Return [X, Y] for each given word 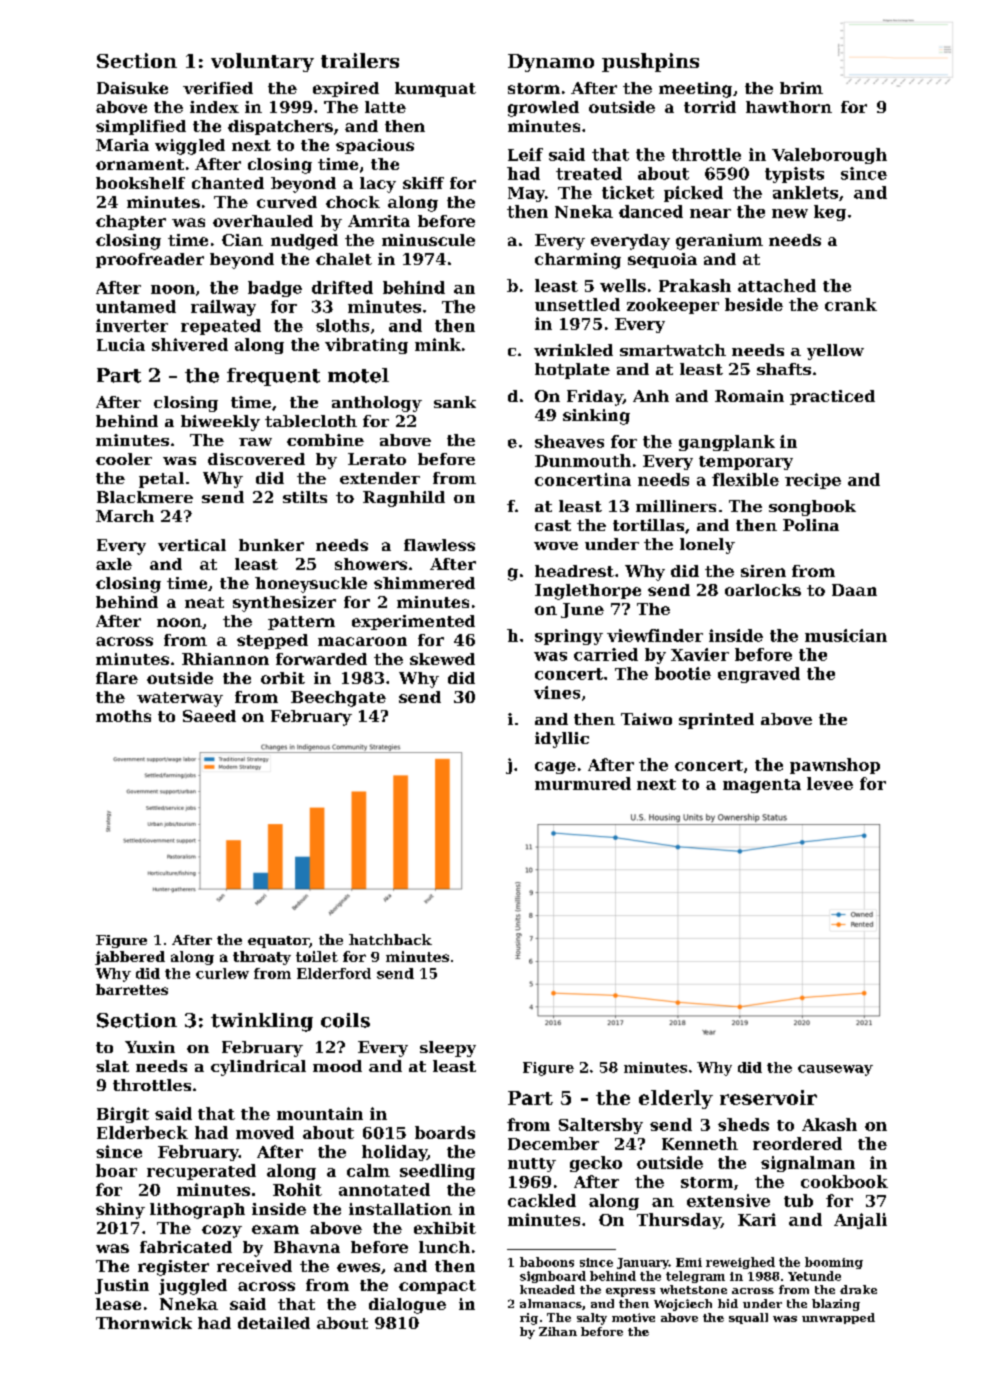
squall [748, 1318]
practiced [832, 397]
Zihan [558, 1331]
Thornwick [144, 1323]
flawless [439, 545]
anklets [805, 192]
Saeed [209, 716]
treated [589, 173]
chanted [228, 183]
